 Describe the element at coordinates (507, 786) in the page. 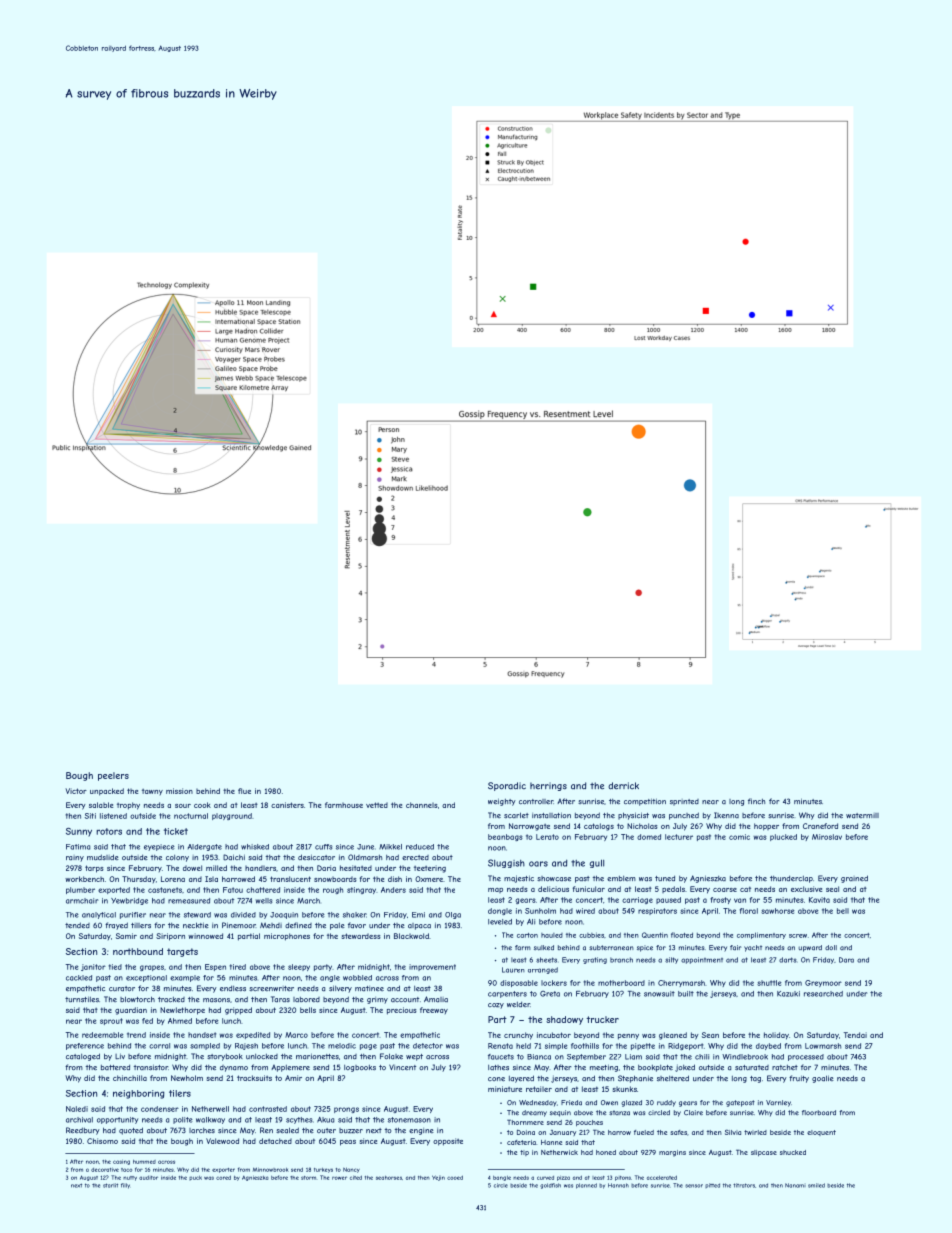

I see `Sporadic` at that location.
